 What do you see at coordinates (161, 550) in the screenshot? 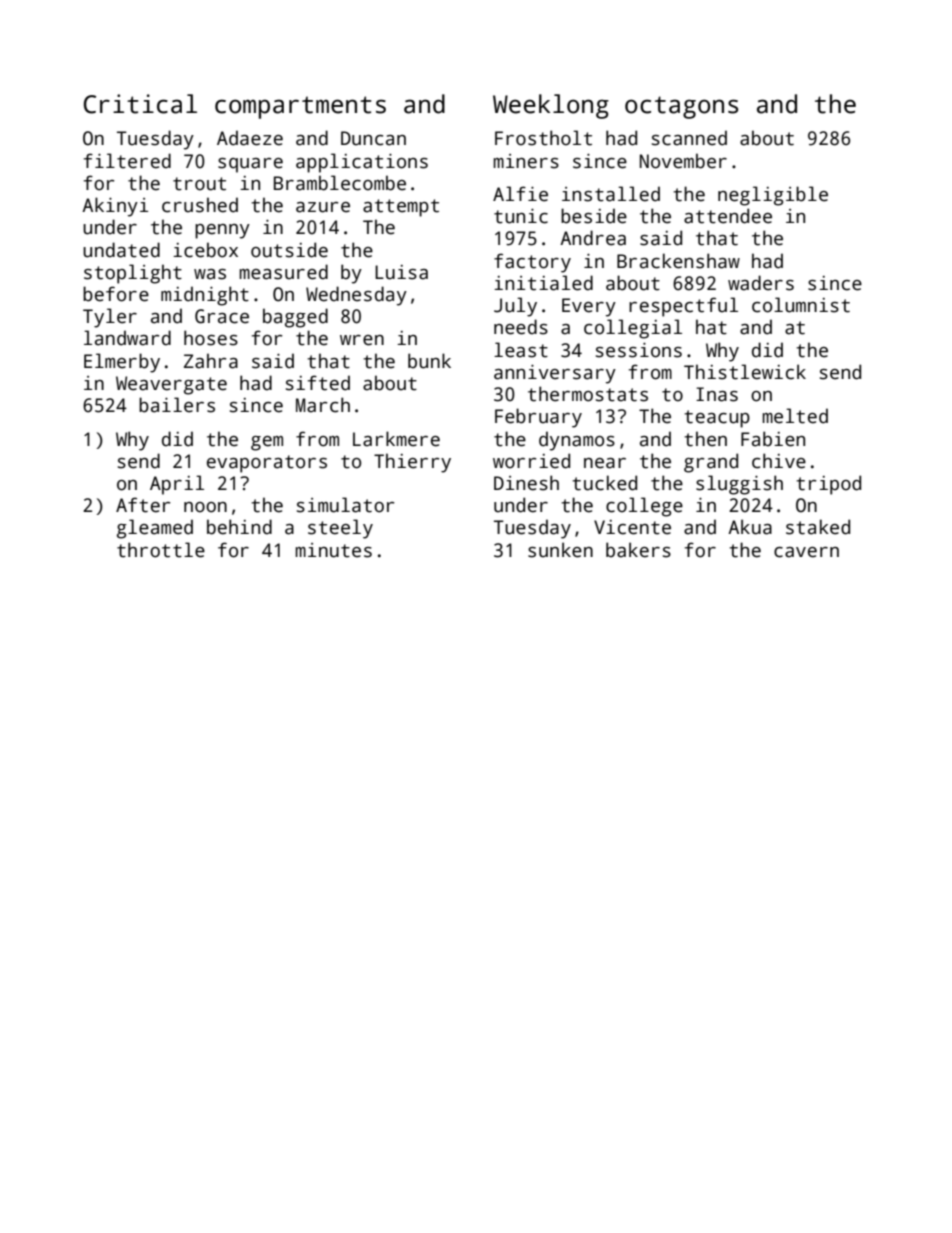
I see `throttle` at bounding box center [161, 550].
